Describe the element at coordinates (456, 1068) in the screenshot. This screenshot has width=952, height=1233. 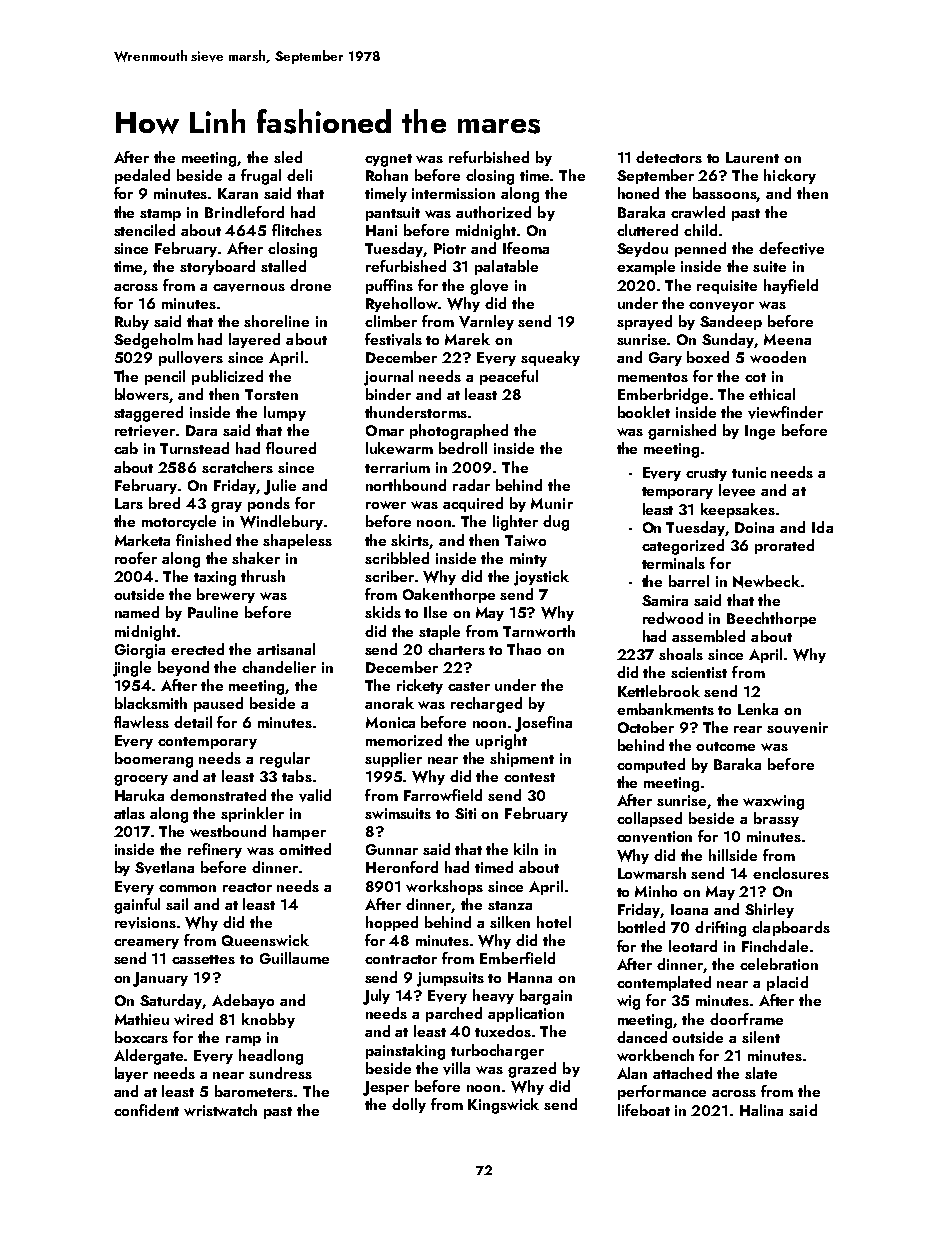
I see `villa` at that location.
